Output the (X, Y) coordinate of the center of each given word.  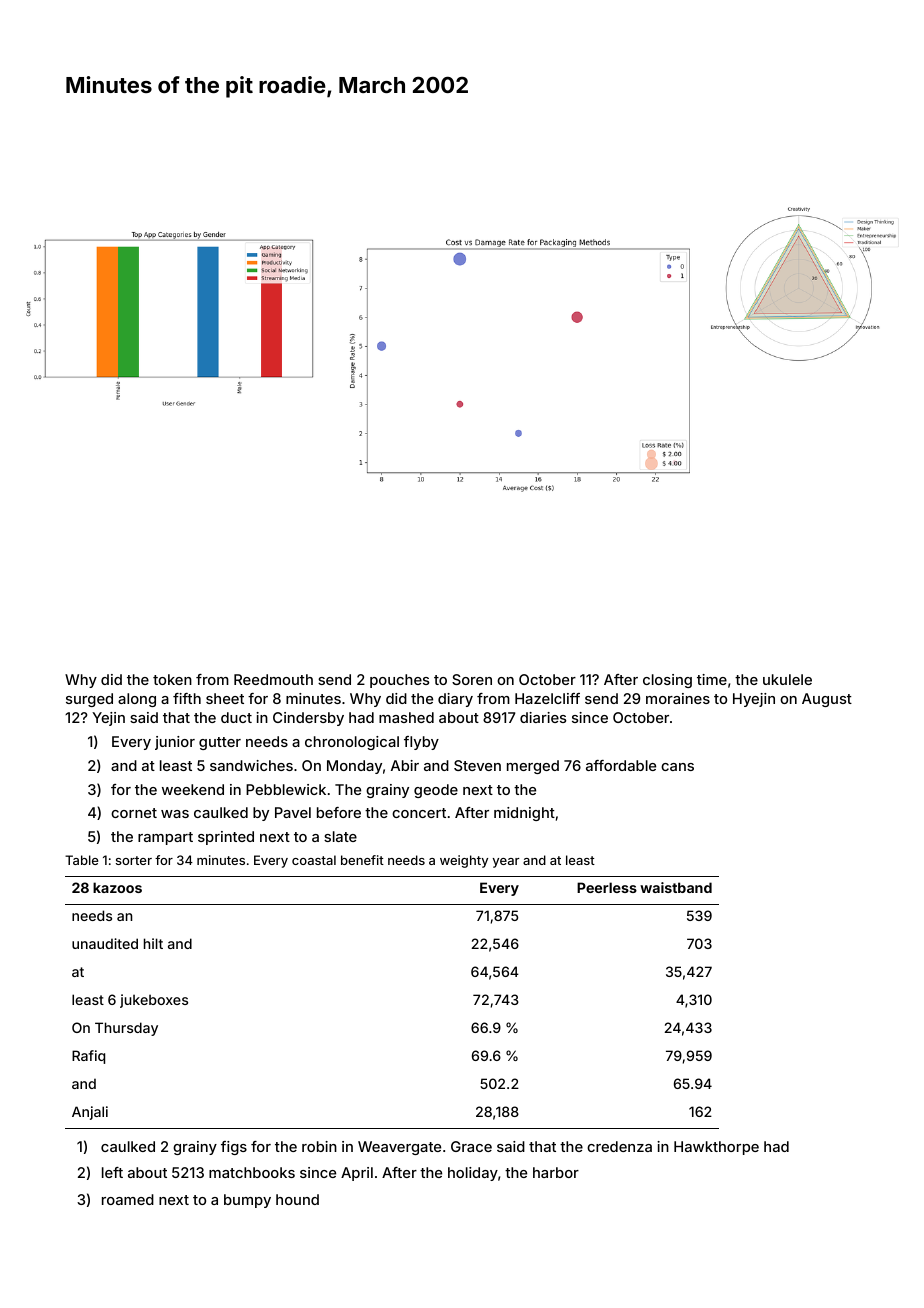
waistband (676, 887)
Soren (472, 679)
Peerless (607, 887)
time (712, 679)
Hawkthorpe (716, 1148)
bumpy (247, 1201)
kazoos (117, 887)
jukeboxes (154, 1001)
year (506, 863)
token (172, 679)
